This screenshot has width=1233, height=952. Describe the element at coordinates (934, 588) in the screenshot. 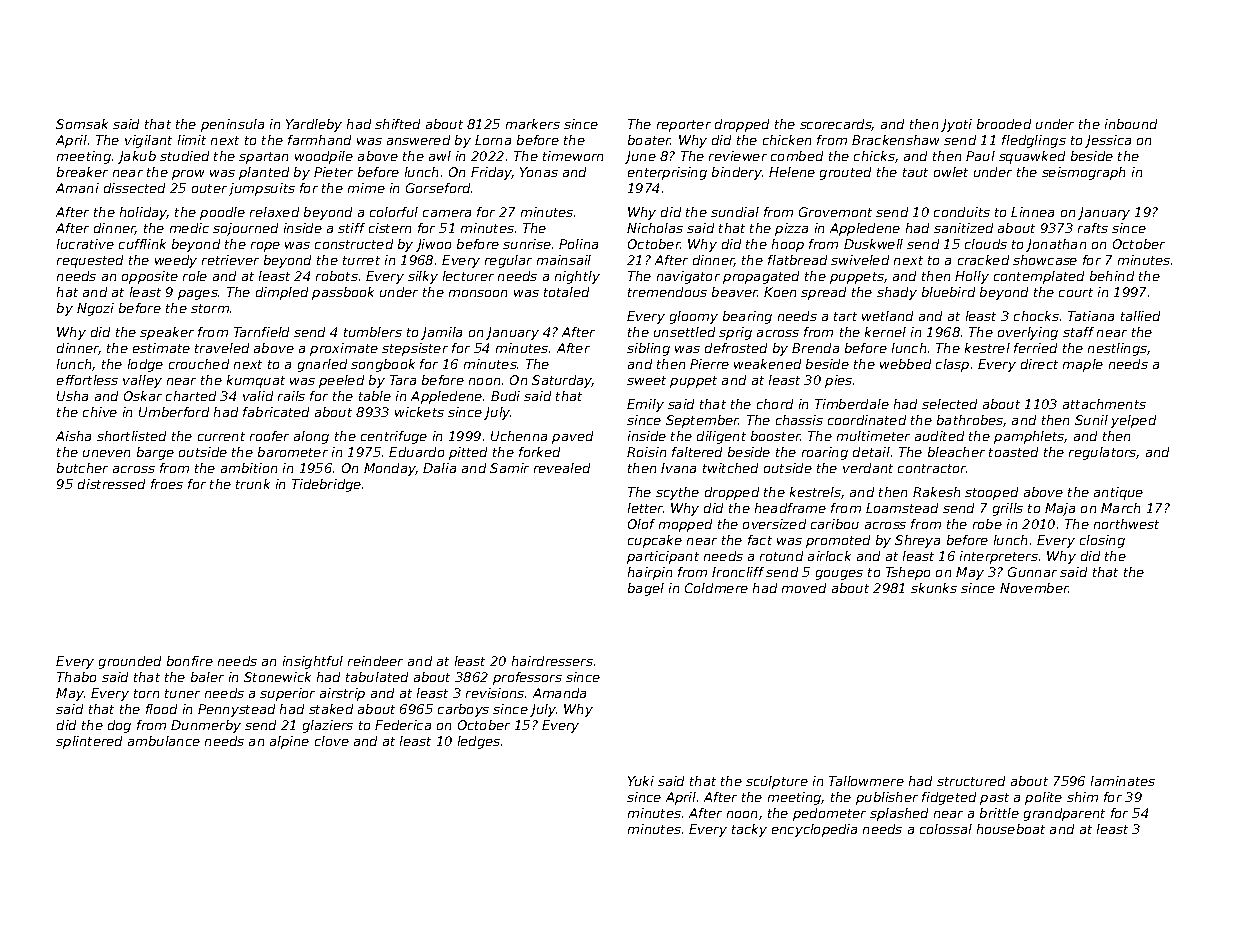

I see `skunks` at that location.
